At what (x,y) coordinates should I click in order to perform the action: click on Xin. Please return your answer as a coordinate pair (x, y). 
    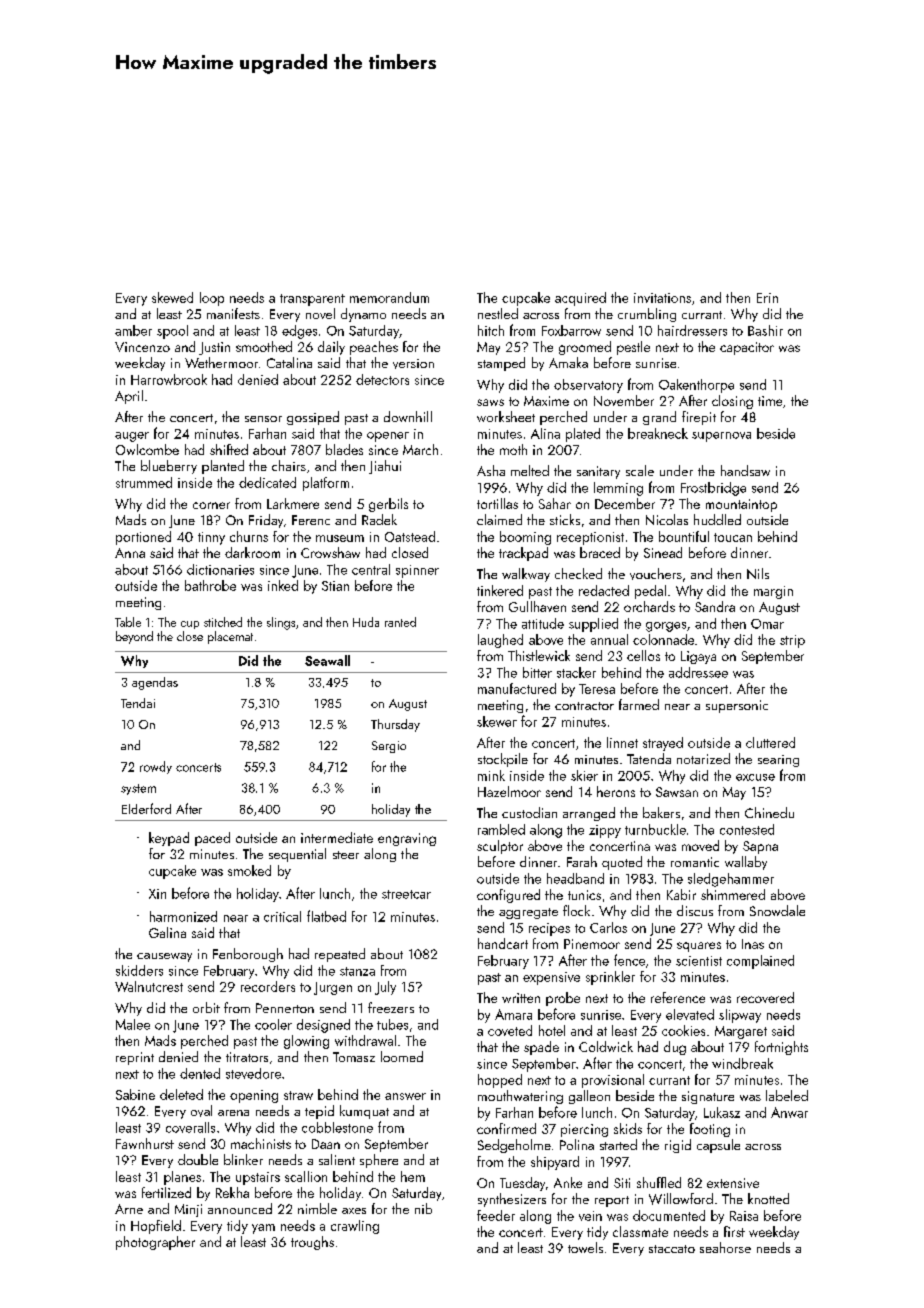
    Looking at the image, I should click on (157, 894).
